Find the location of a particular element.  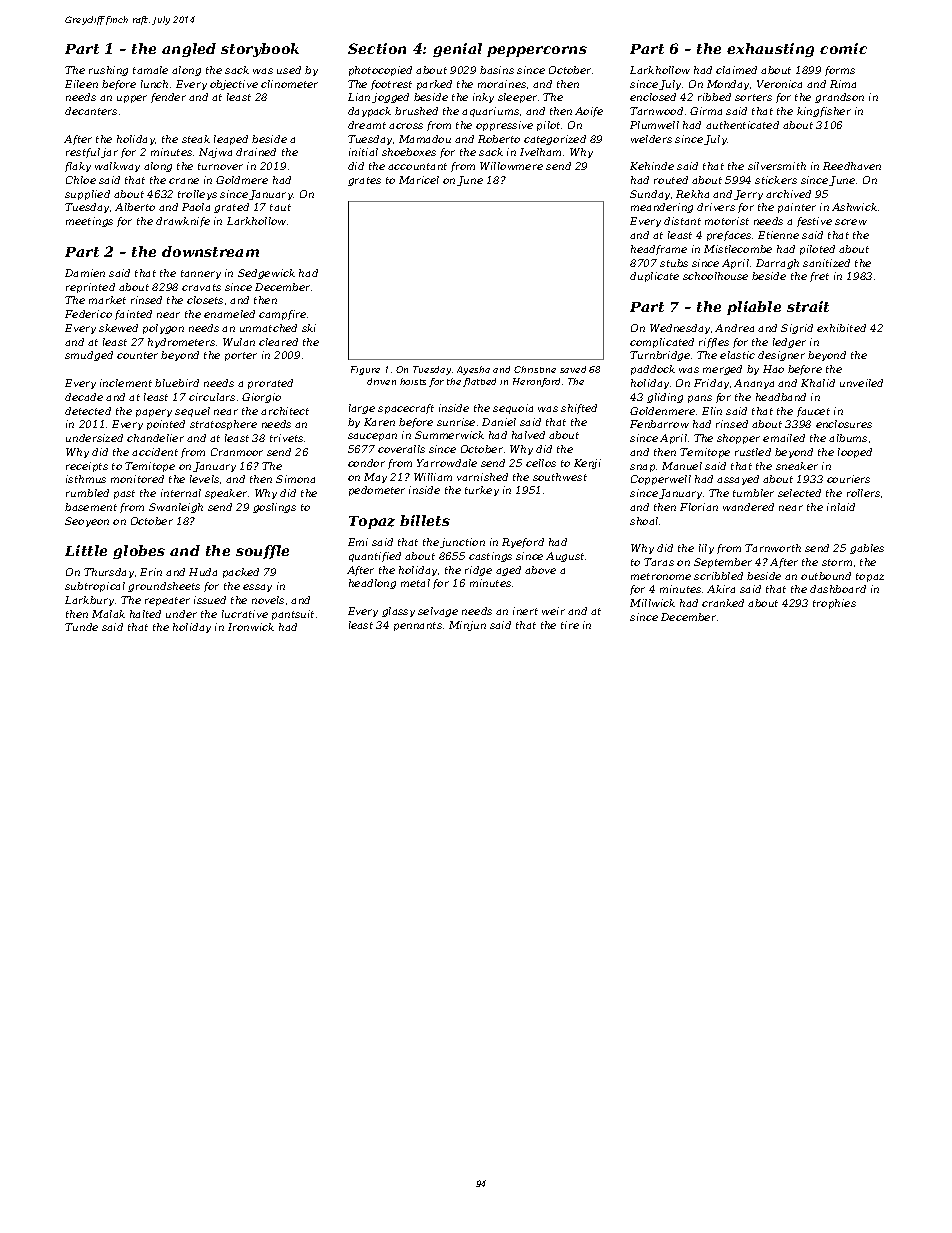

enclosures is located at coordinates (844, 424).
